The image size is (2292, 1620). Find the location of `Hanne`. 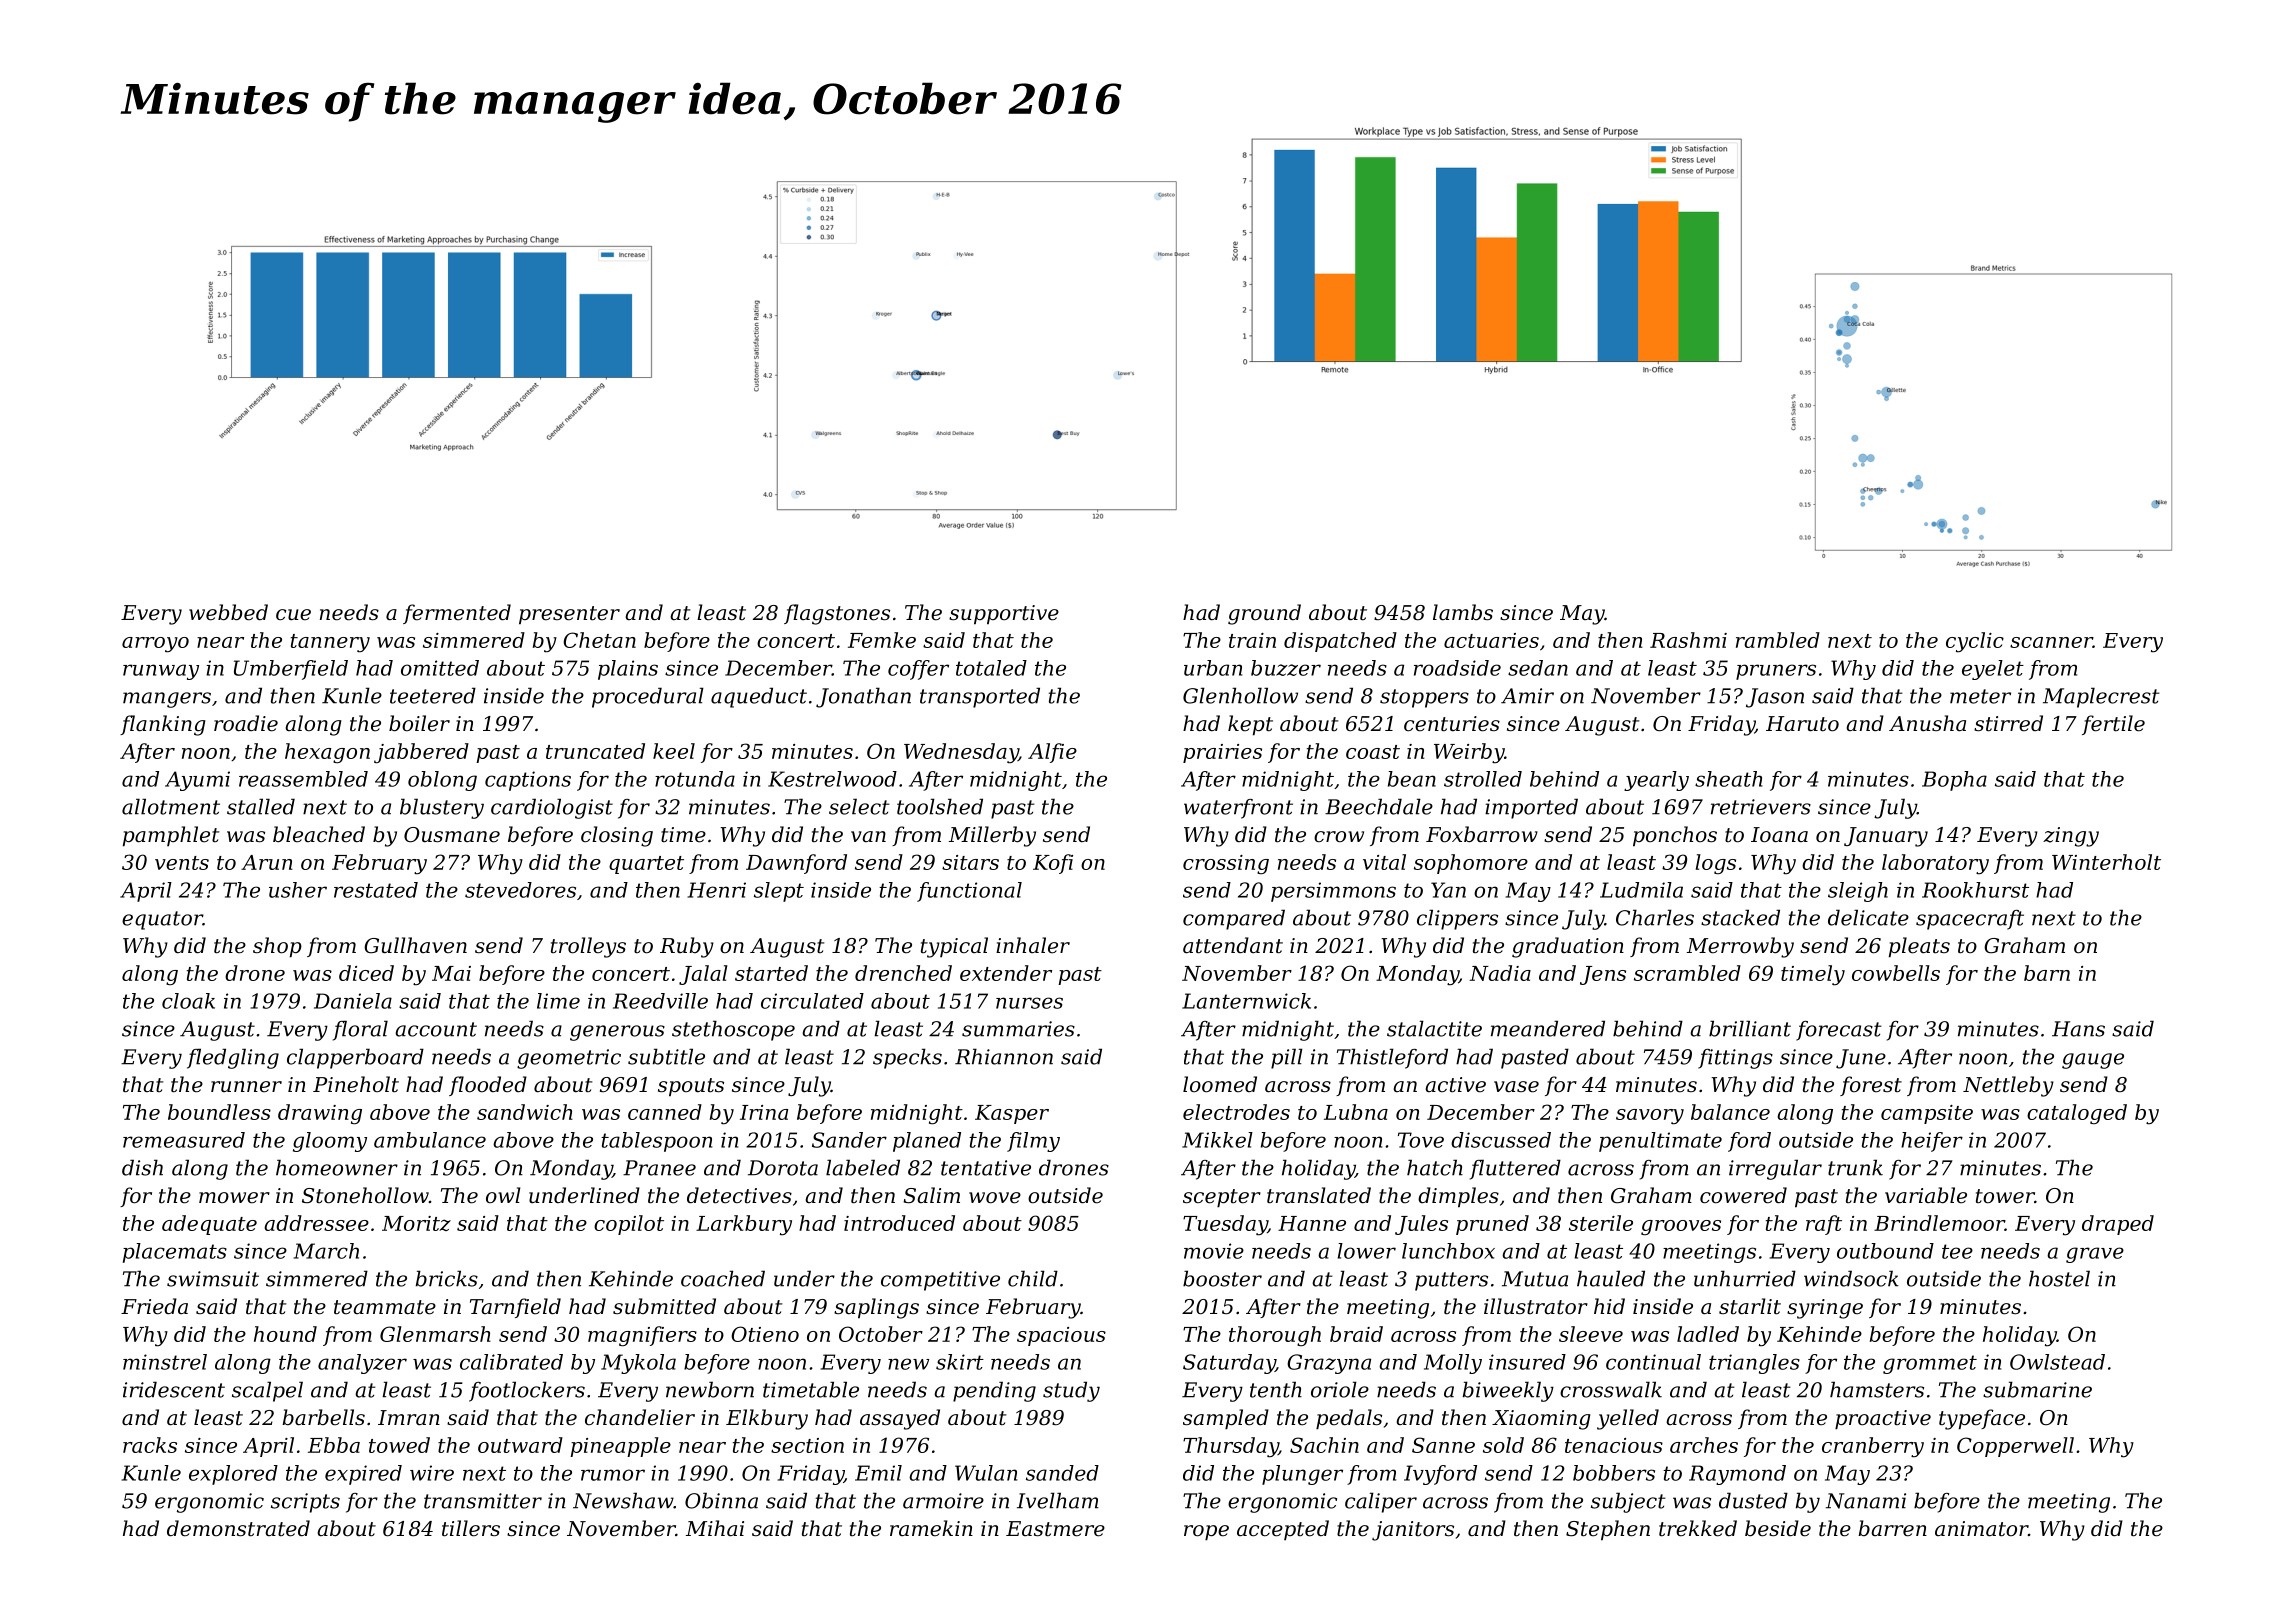

Hanne is located at coordinates (1312, 1223).
